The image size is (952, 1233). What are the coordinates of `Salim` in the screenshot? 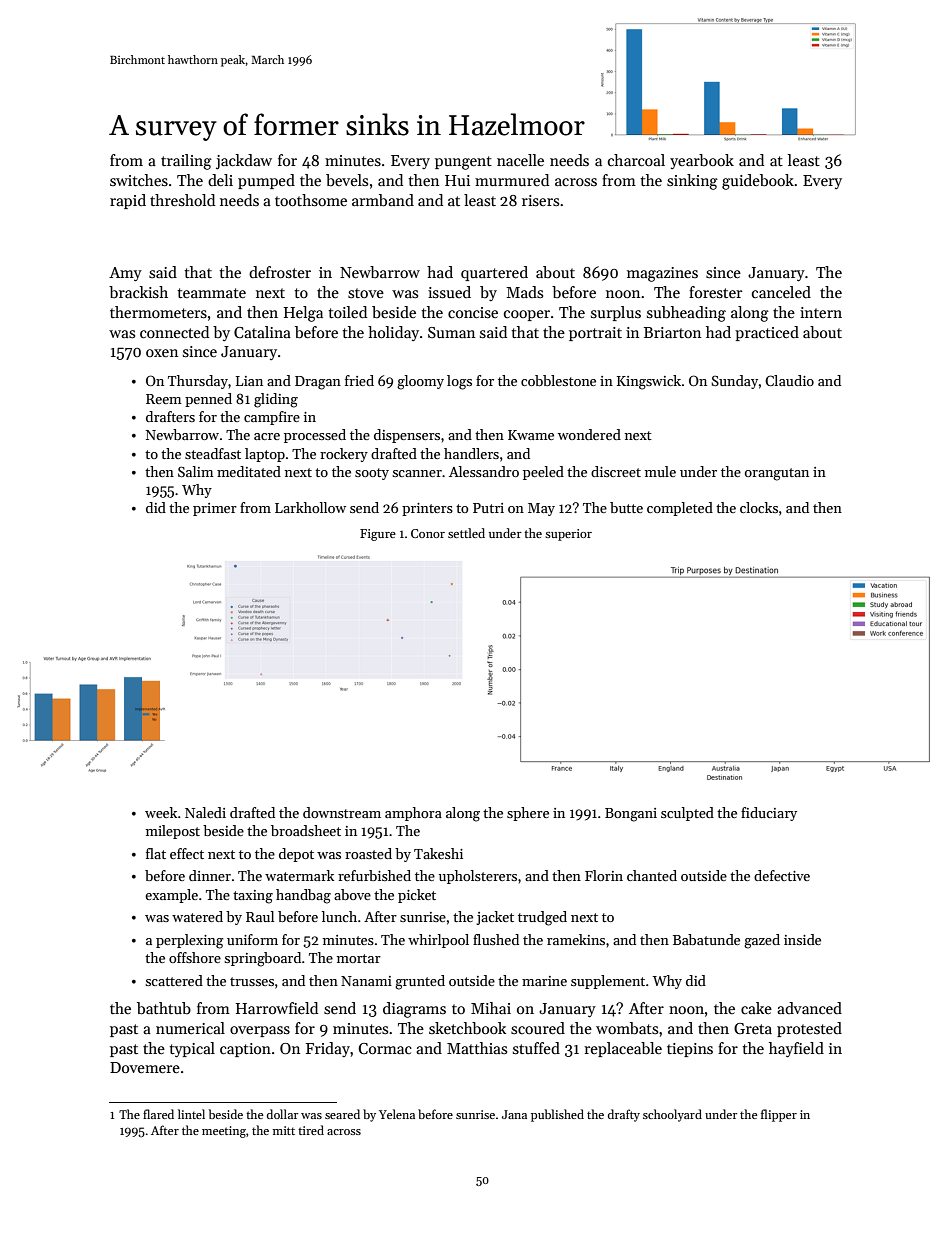 It's located at (196, 471).
